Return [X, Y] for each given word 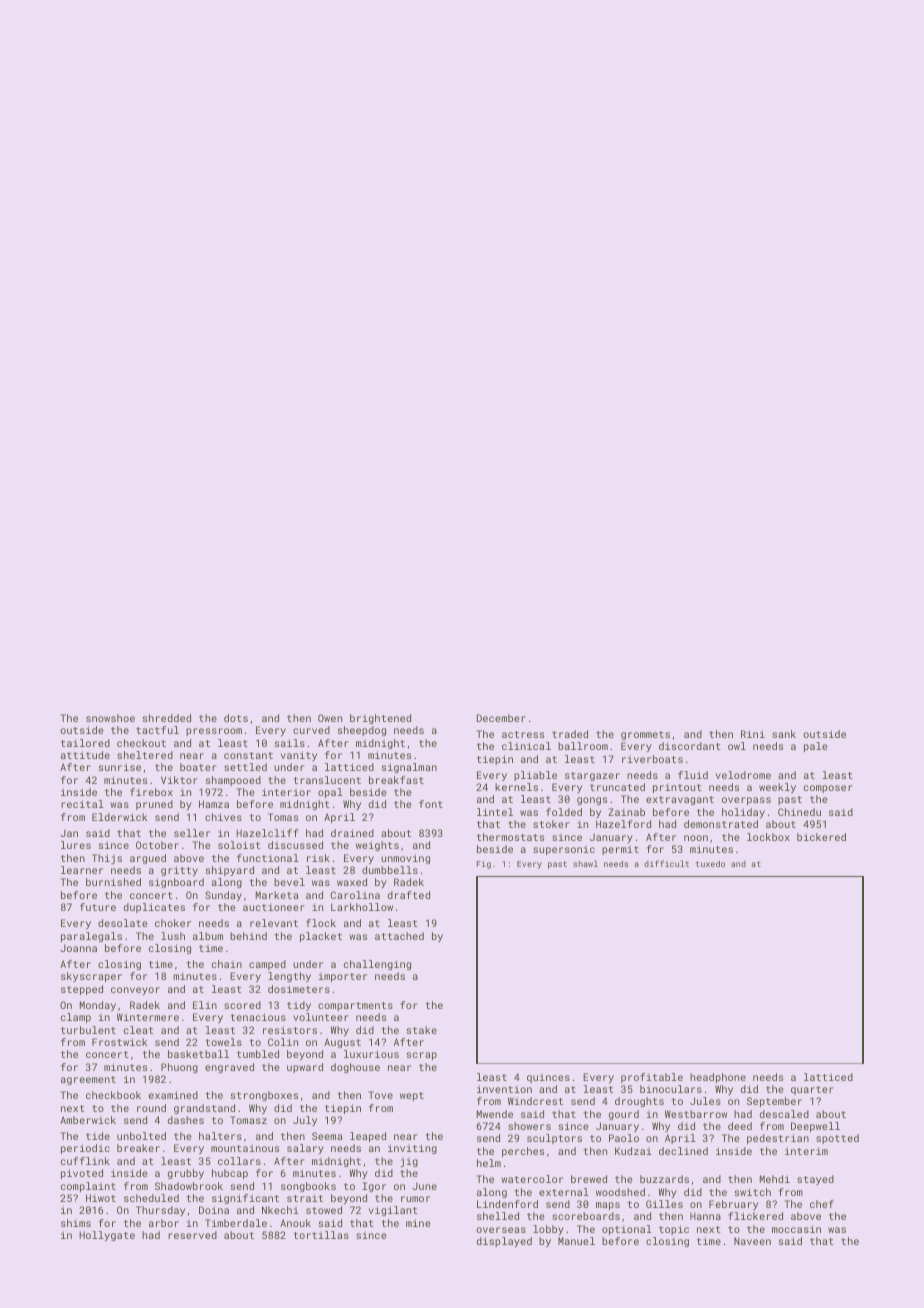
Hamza [214, 804]
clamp [76, 1018]
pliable [535, 776]
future [98, 907]
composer [828, 789]
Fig [484, 865]
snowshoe [110, 718]
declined [683, 1151]
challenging [377, 965]
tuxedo [710, 863]
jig [409, 1162]
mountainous [245, 1148]
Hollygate [107, 1236]
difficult [666, 863]
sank [784, 734]
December [501, 718]
